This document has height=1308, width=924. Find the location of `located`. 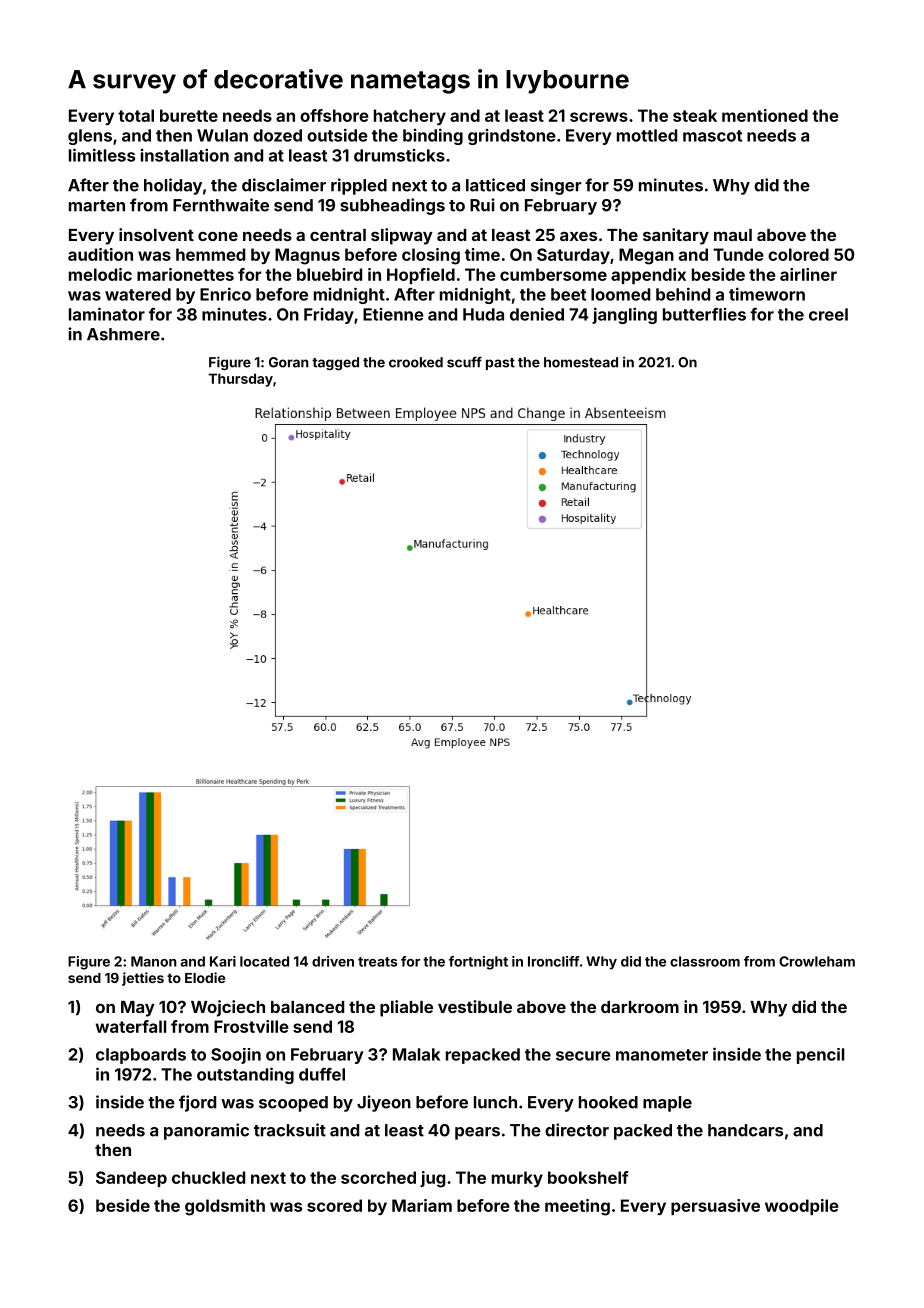

located is located at coordinates (264, 961).
